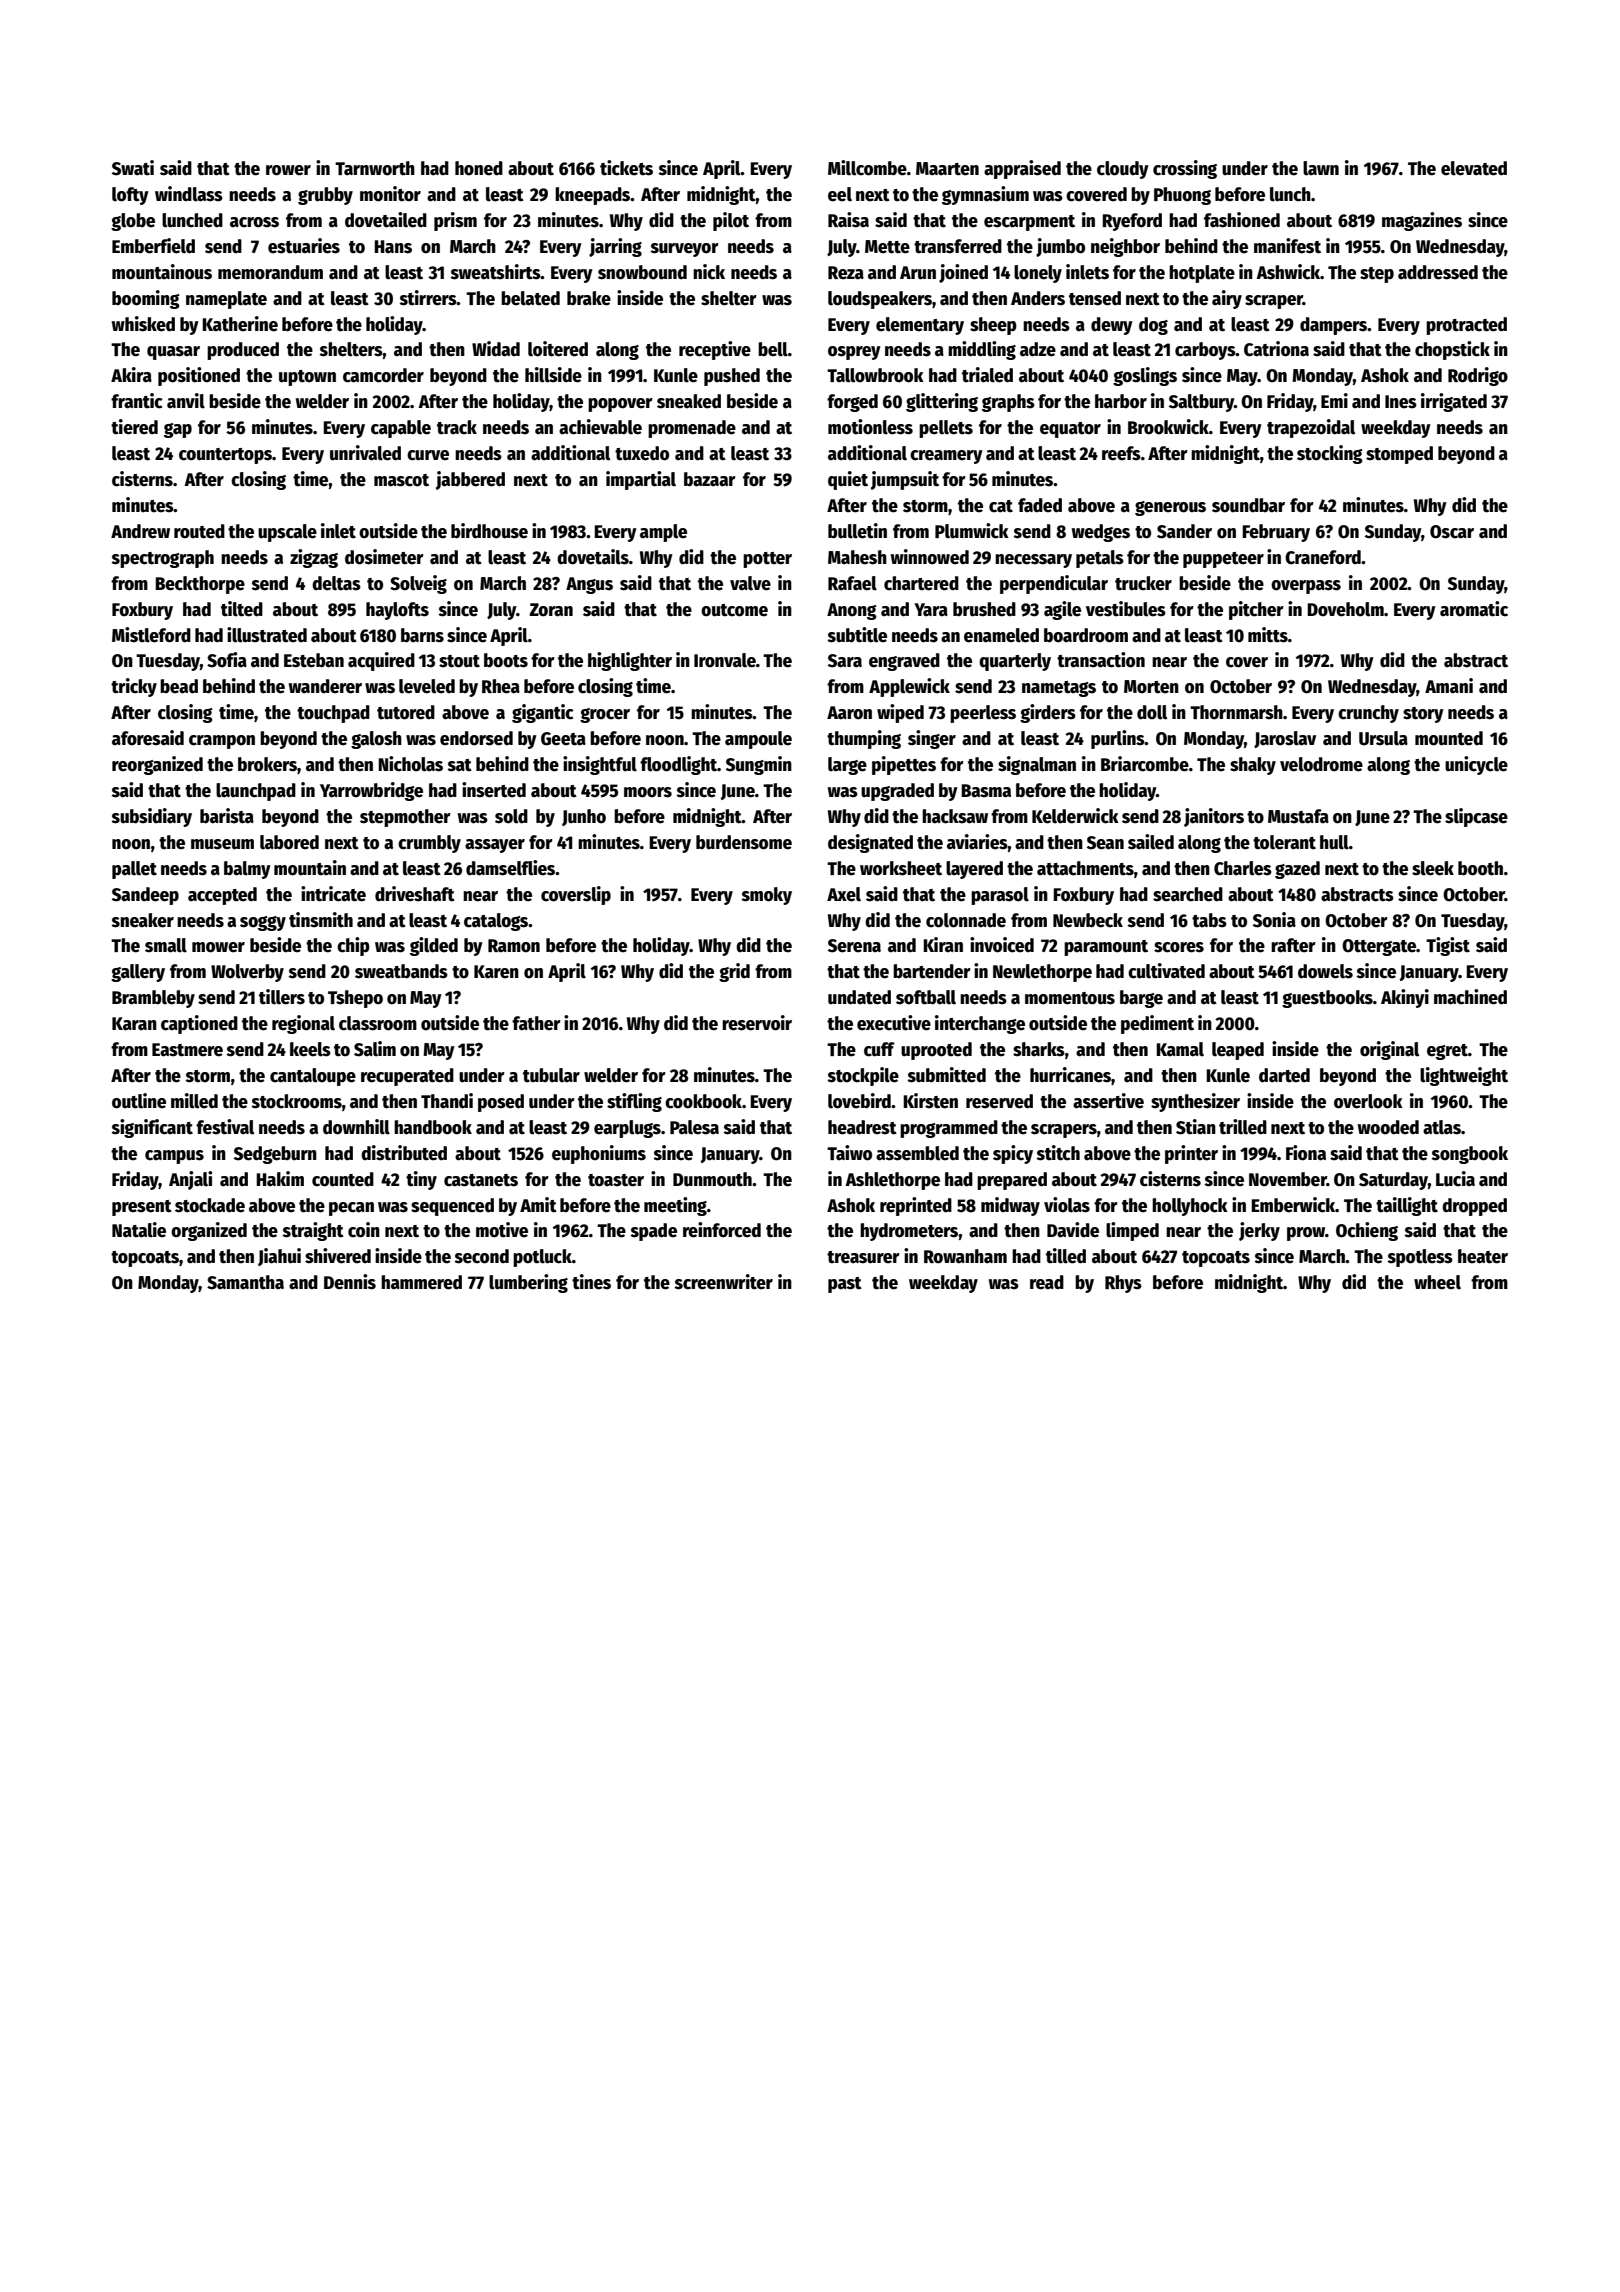 Image resolution: width=1620 pixels, height=2292 pixels. Describe the element at coordinates (1474, 168) in the document. I see `elevated` at that location.
